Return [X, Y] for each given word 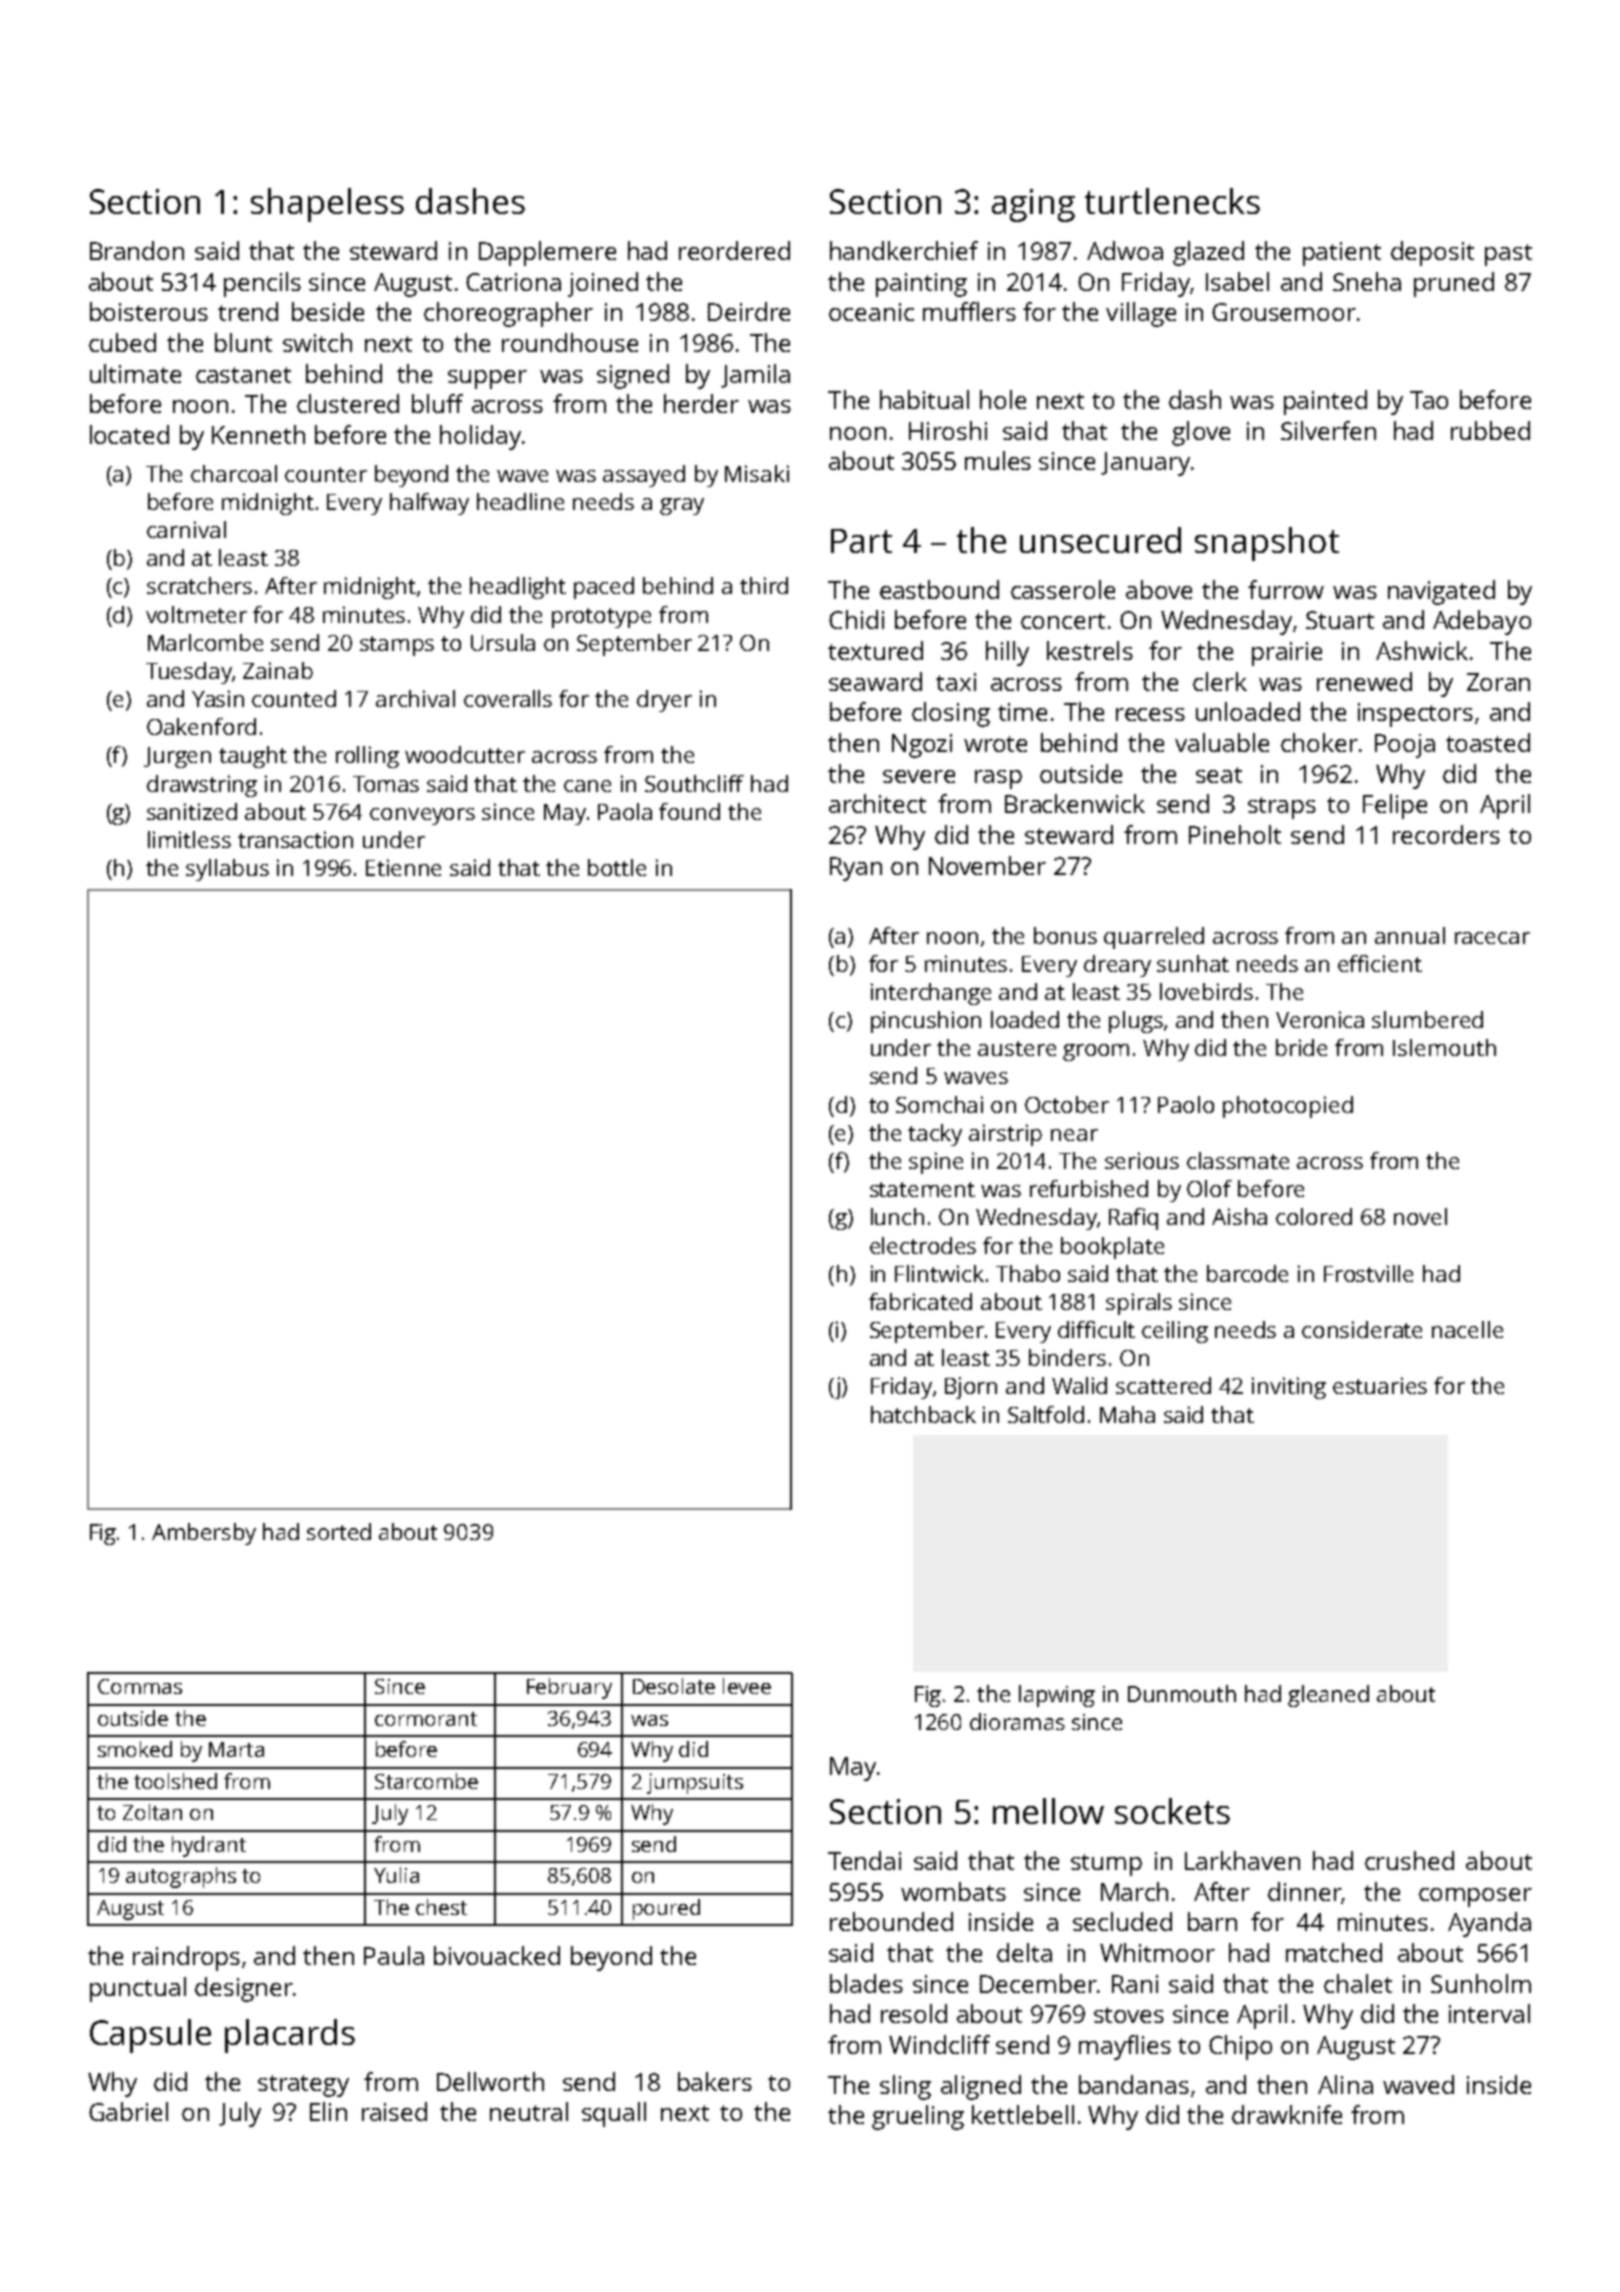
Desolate [674, 1686]
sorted [339, 1531]
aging [1033, 205]
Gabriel [128, 2111]
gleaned [1328, 1696]
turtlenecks [1172, 201]
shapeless [327, 205]
